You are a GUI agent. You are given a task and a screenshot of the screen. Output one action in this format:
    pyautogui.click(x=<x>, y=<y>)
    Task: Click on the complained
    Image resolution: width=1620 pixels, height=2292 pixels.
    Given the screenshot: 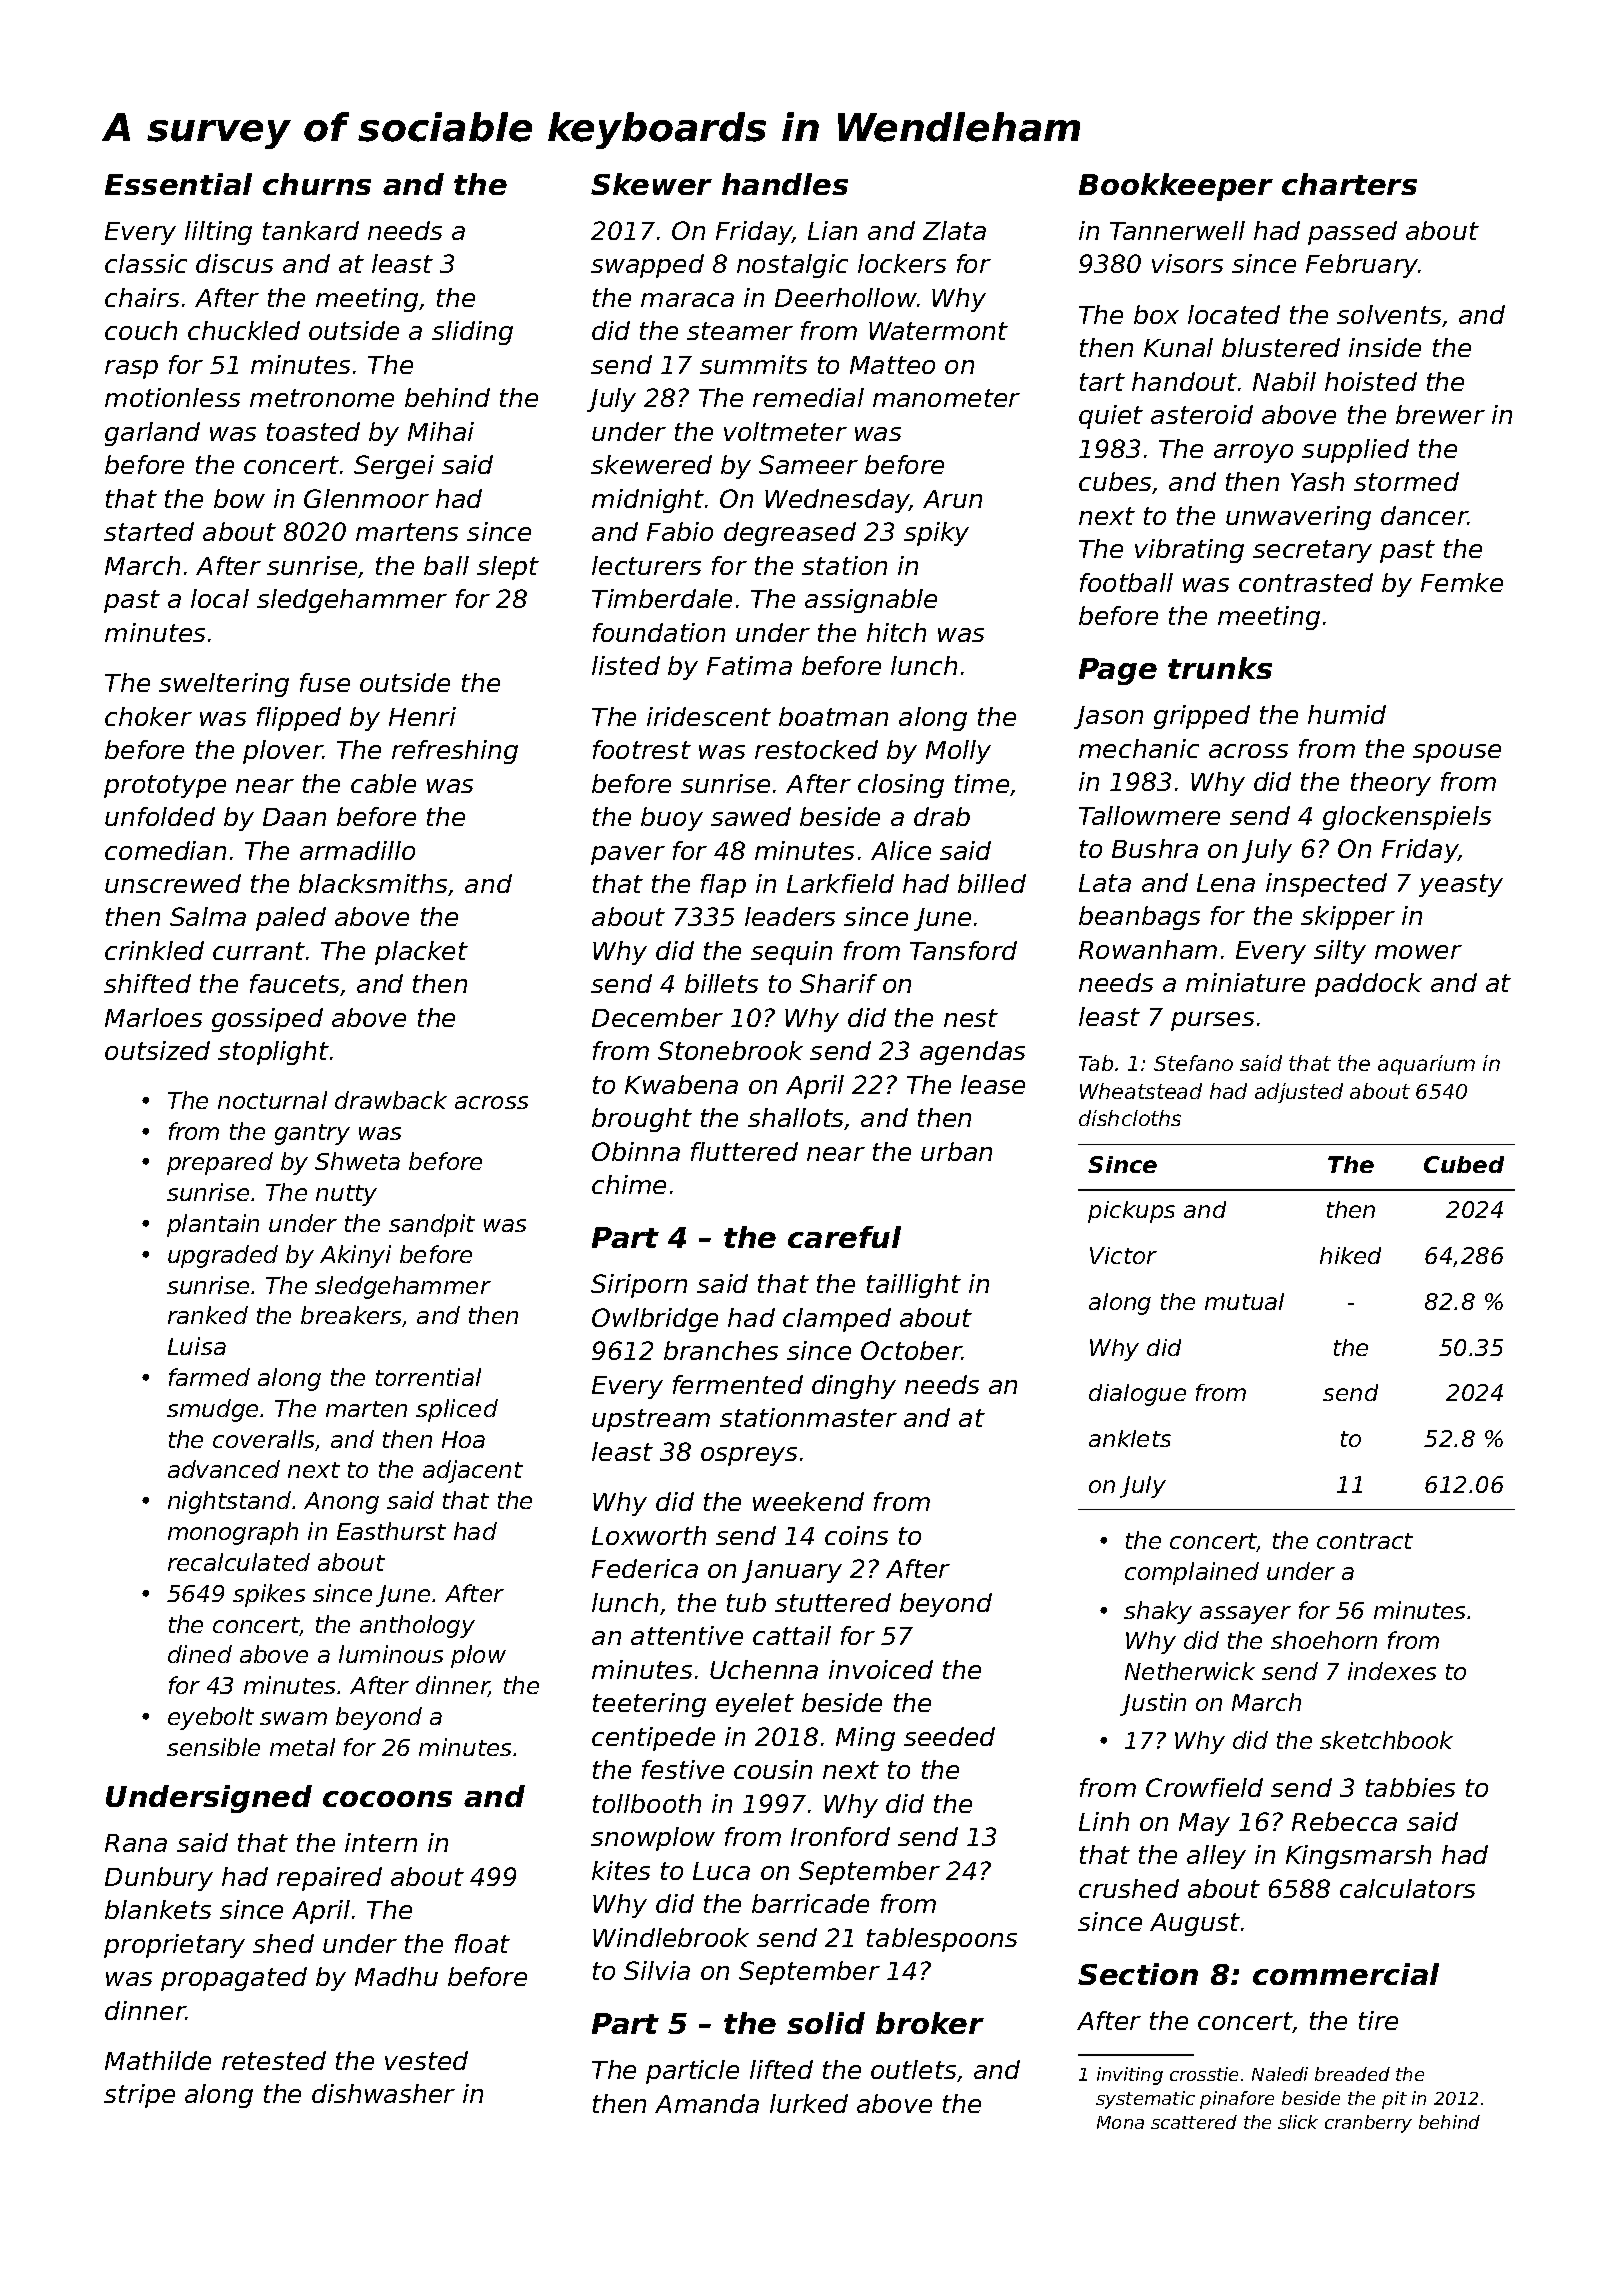 What is the action you would take?
    pyautogui.click(x=1192, y=1573)
